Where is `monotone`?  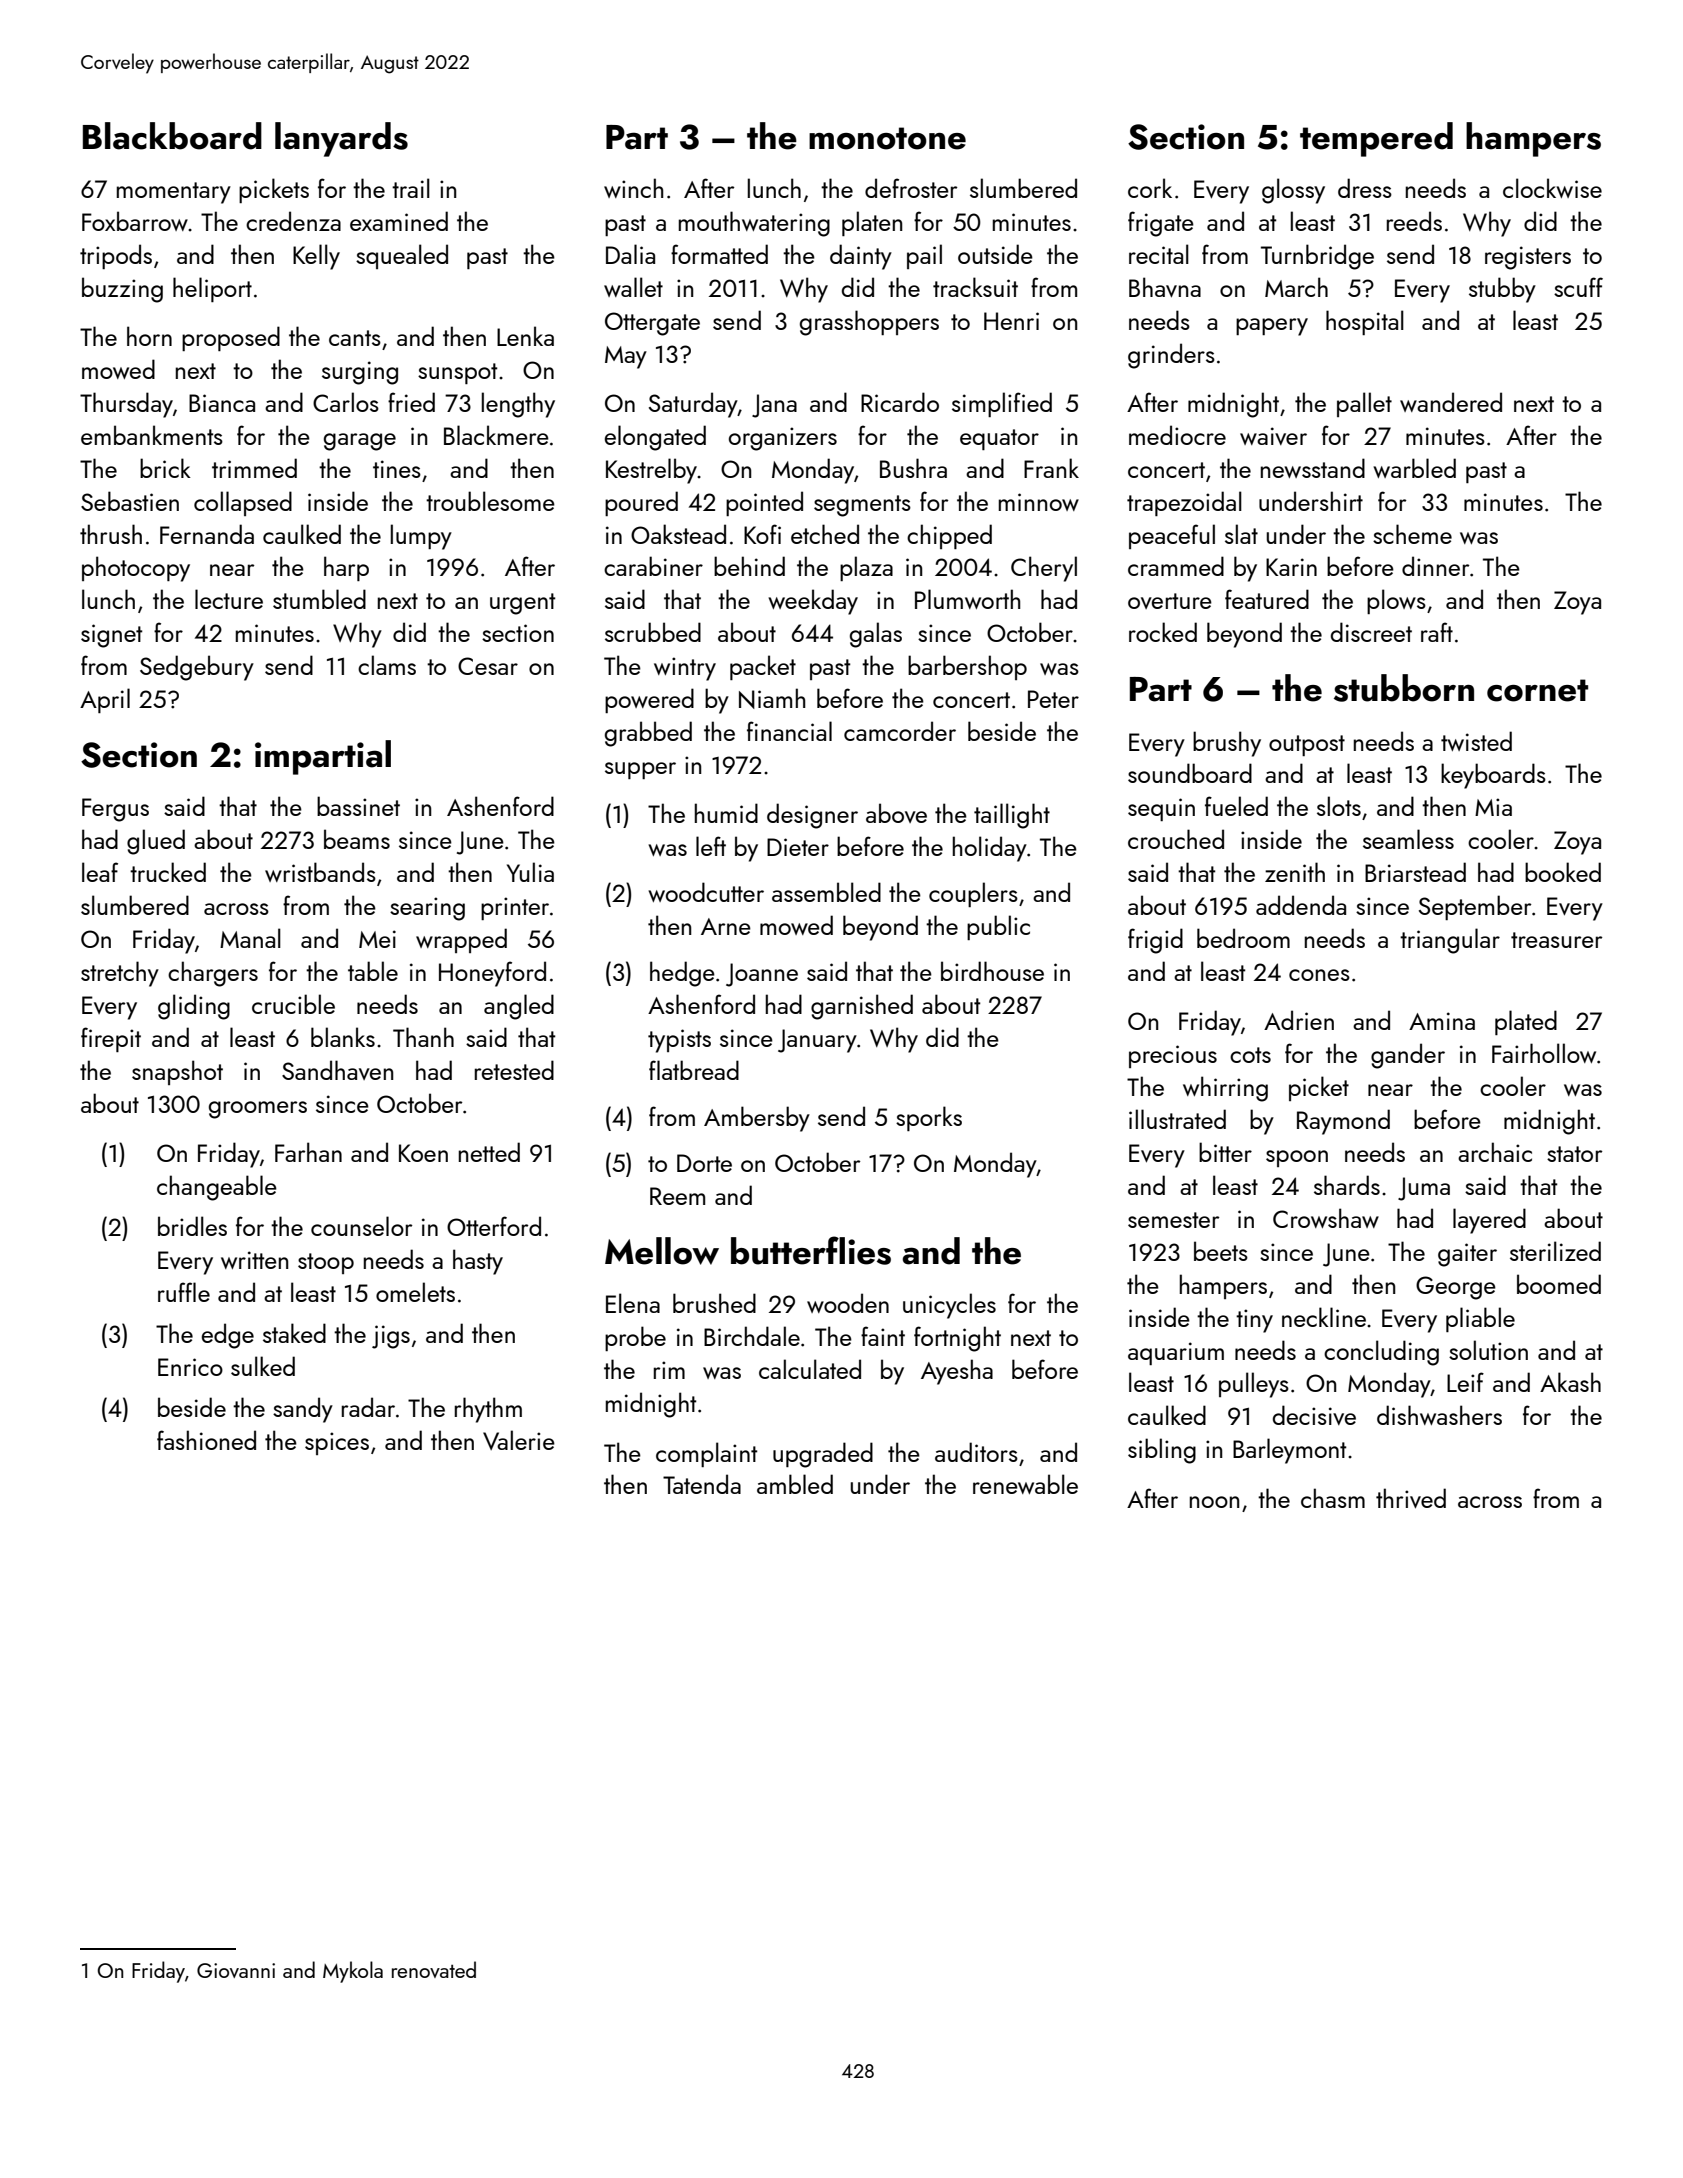 monotone is located at coordinates (887, 138).
